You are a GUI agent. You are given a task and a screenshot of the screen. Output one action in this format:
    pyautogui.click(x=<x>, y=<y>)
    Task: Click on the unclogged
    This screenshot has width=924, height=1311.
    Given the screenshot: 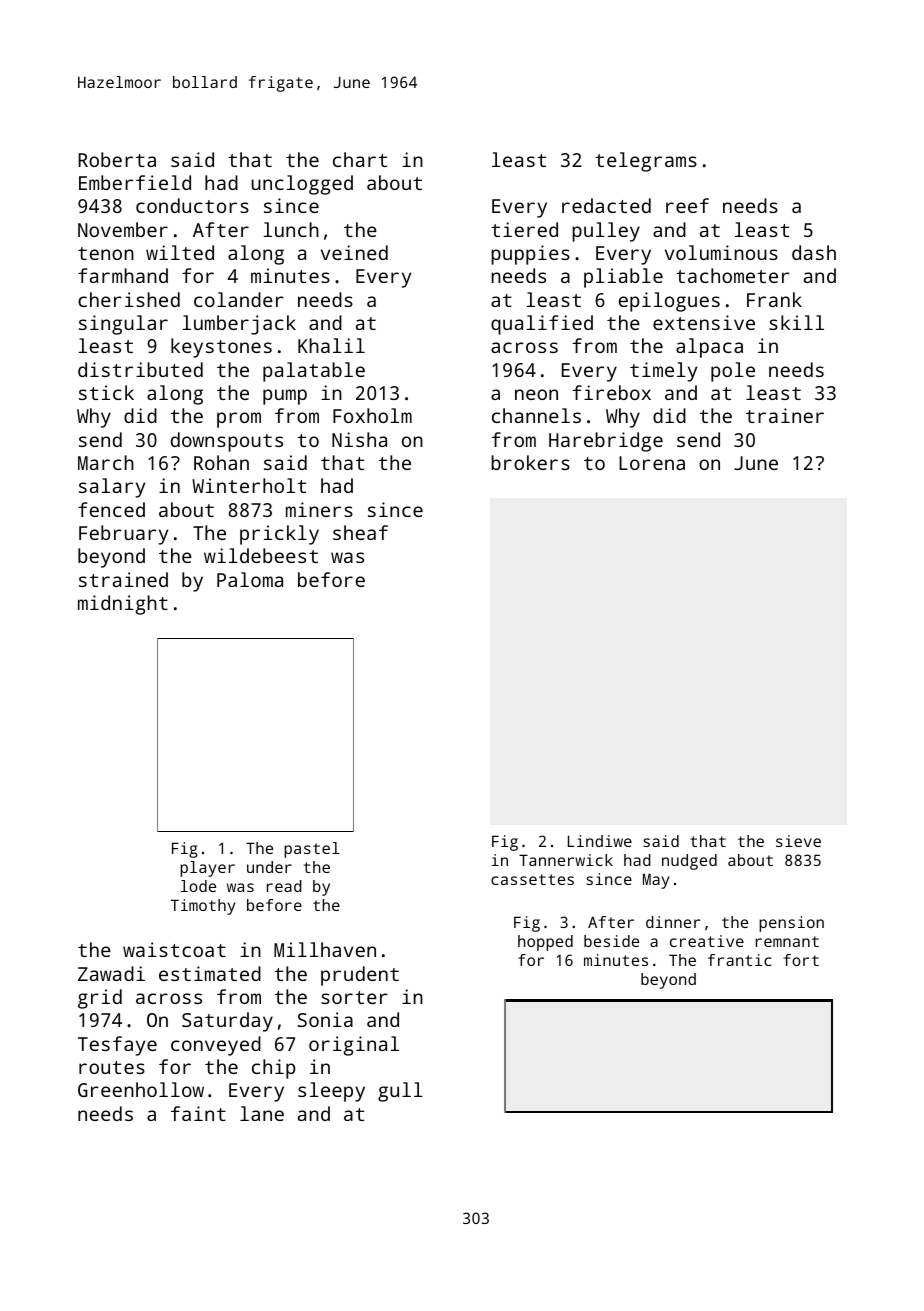 What is the action you would take?
    pyautogui.click(x=302, y=185)
